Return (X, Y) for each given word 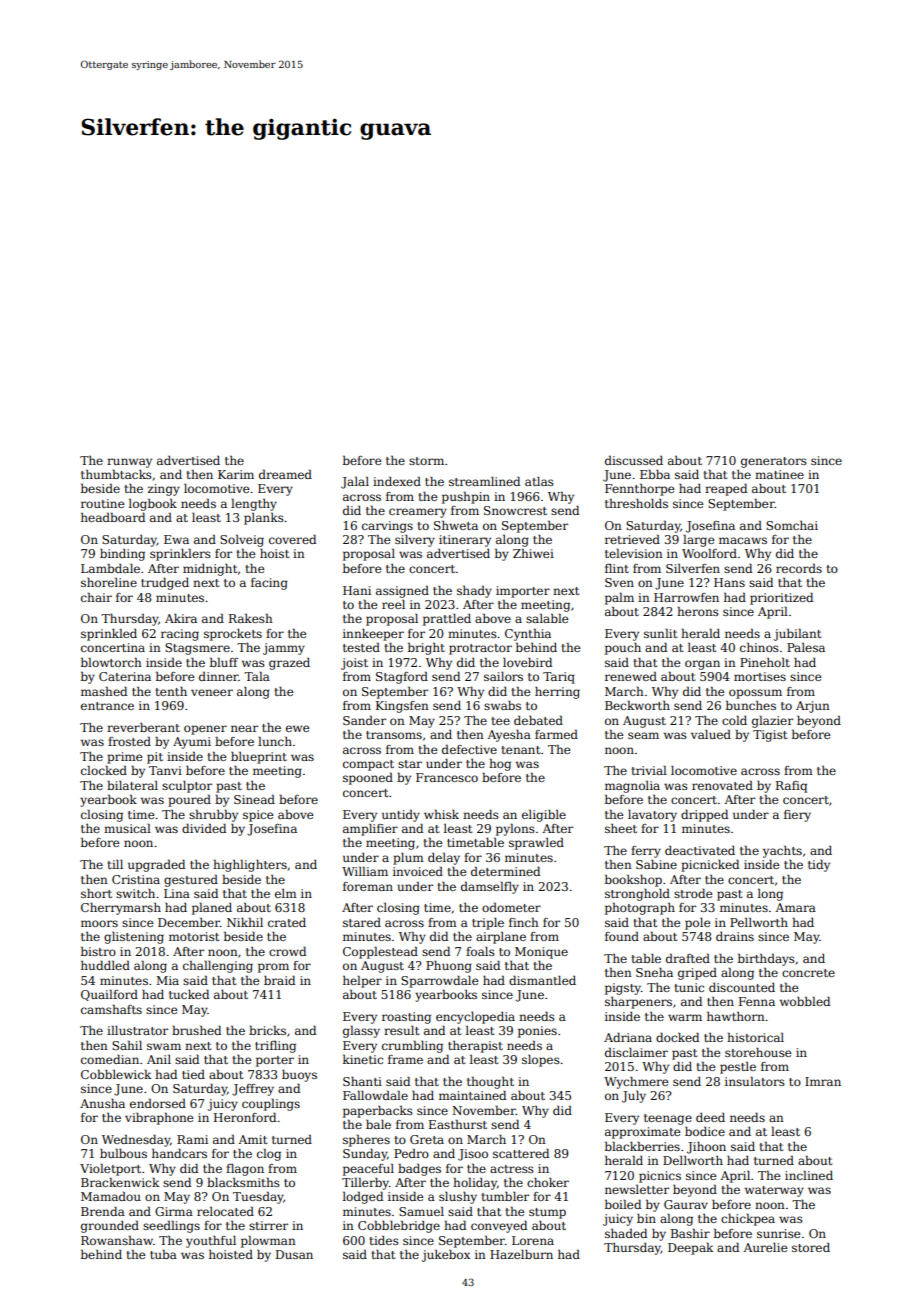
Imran (823, 1081)
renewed (631, 676)
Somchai (792, 525)
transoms (394, 735)
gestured (191, 881)
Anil (159, 1059)
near (244, 728)
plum (408, 859)
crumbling (412, 1047)
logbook (153, 505)
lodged (363, 1198)
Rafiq (791, 787)
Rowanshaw (117, 1240)
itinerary (465, 541)
